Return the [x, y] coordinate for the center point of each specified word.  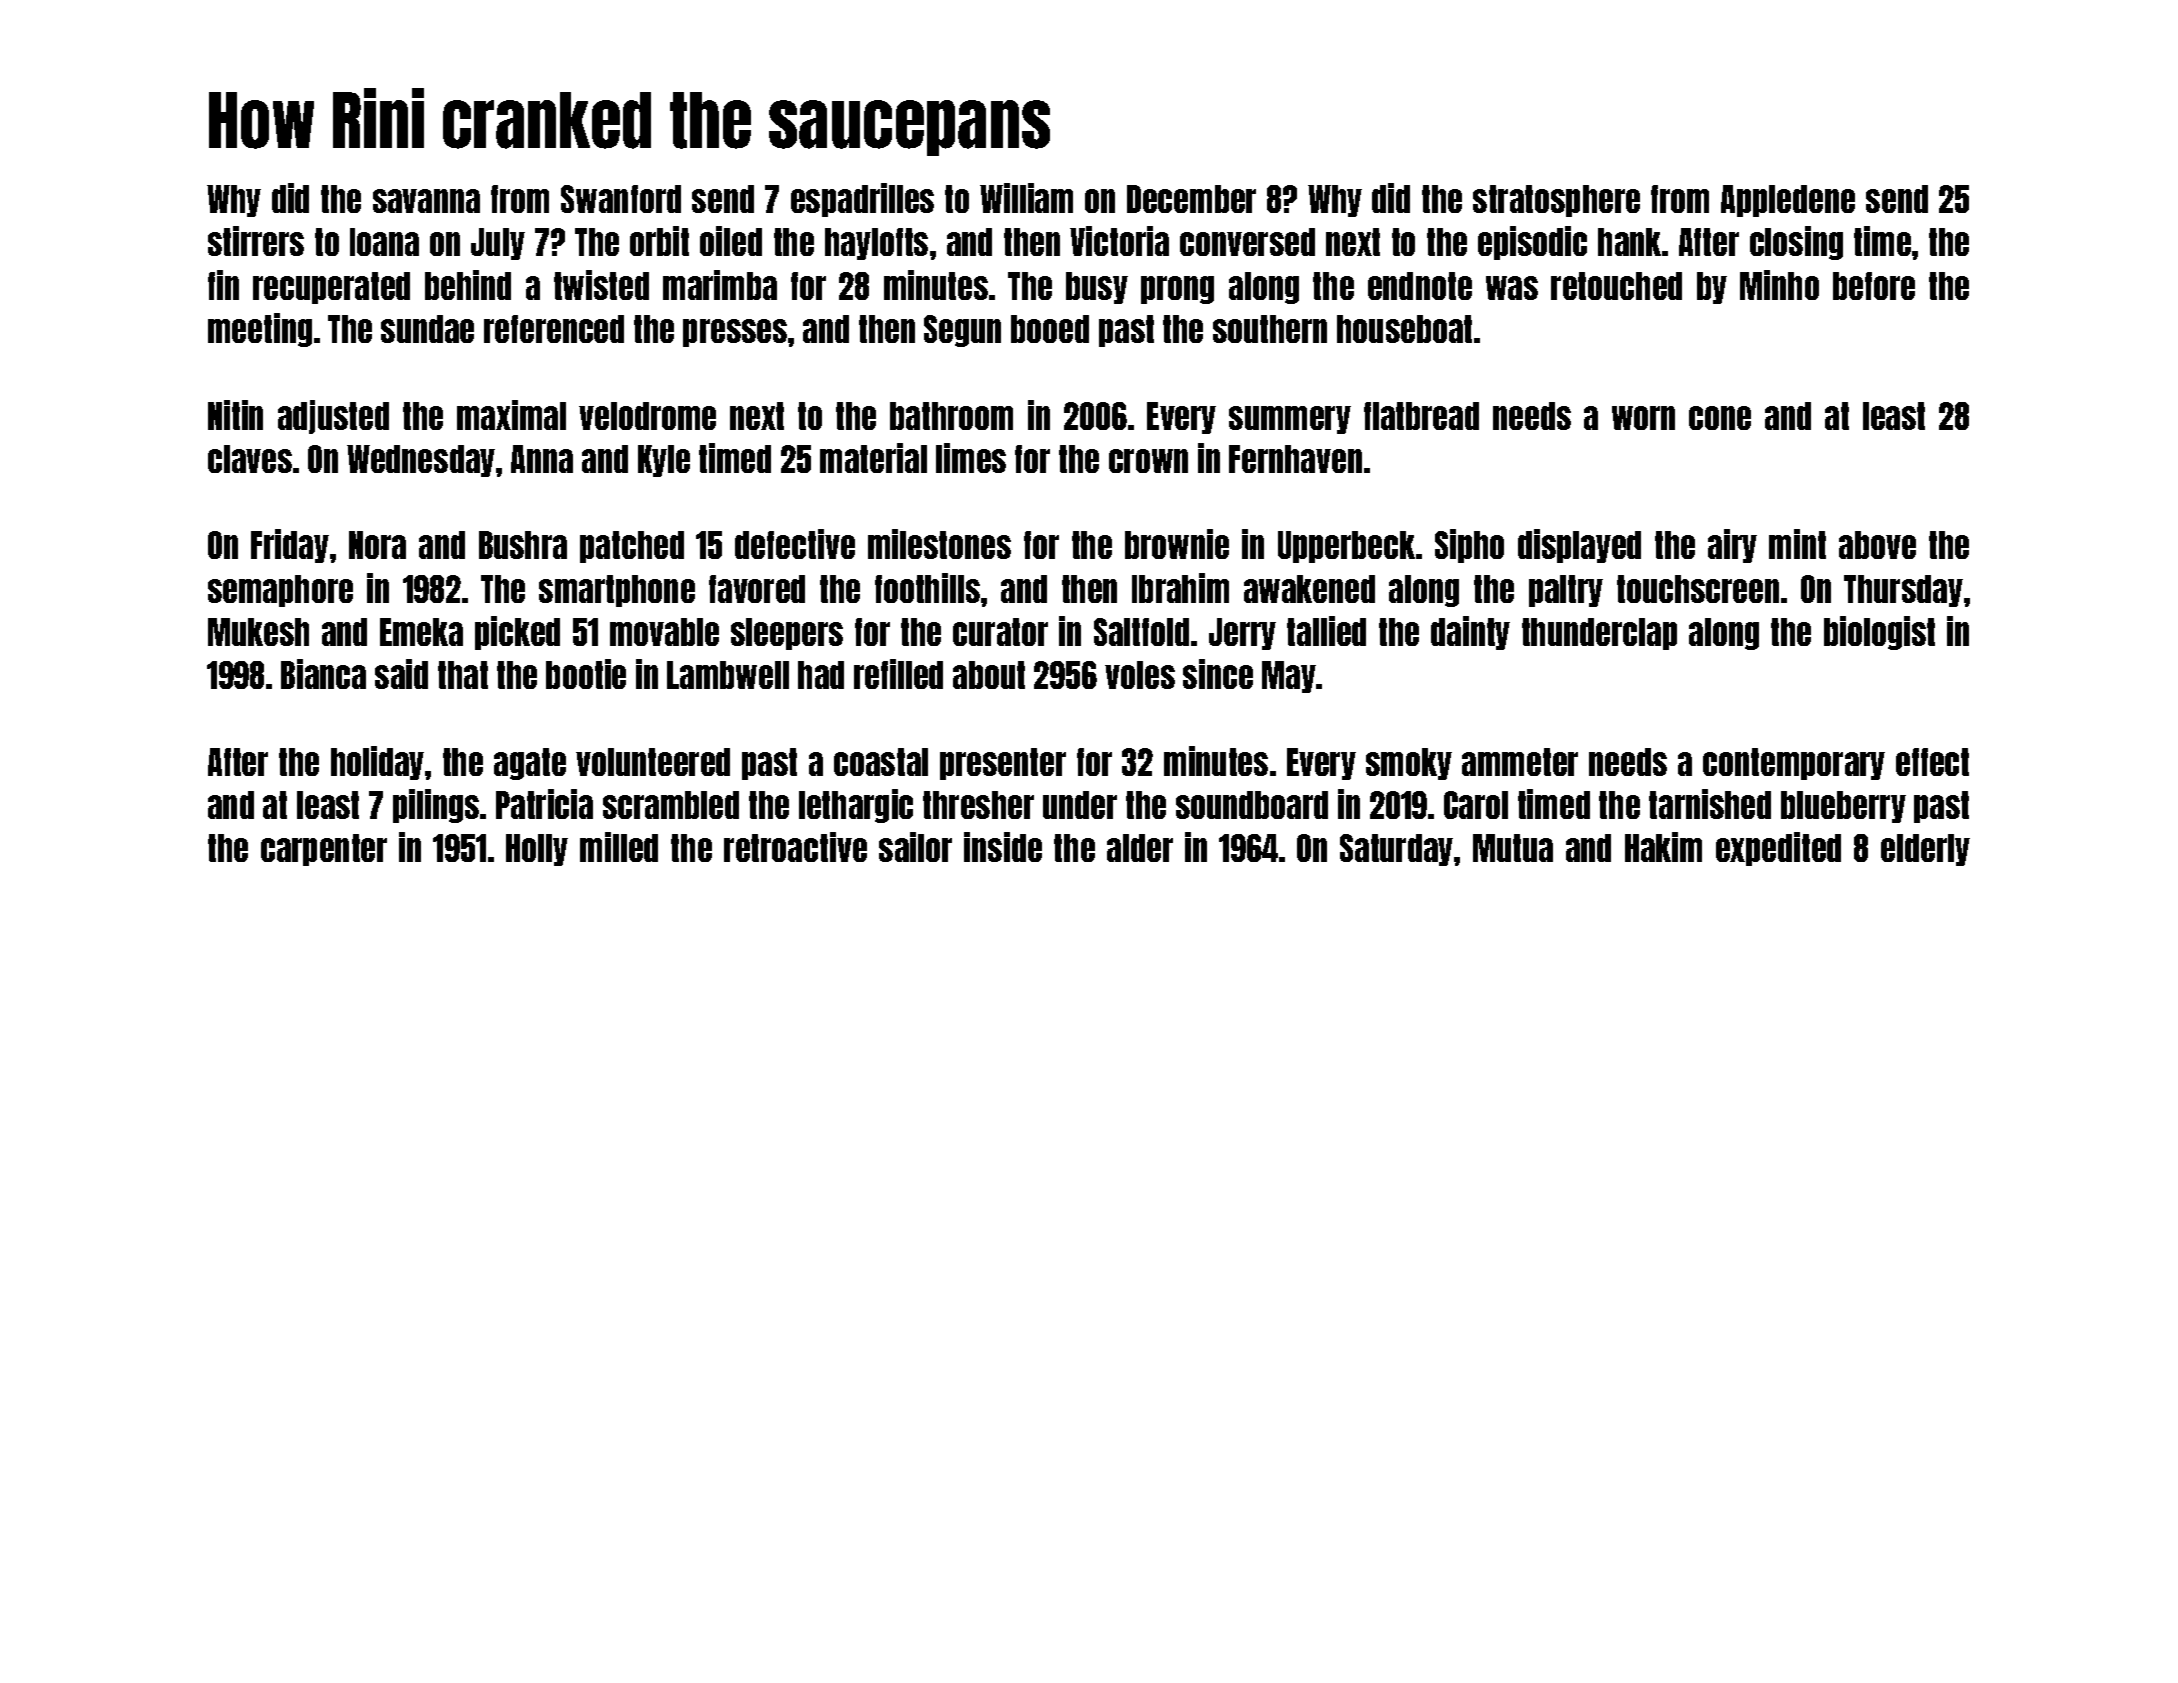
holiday [377, 763]
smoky [1409, 764]
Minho [1779, 285]
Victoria [1119, 241]
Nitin [235, 415]
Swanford [621, 199]
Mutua [1513, 848]
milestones [939, 544]
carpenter [324, 850]
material [873, 458]
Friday [290, 546]
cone [1720, 418]
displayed [1579, 546]
